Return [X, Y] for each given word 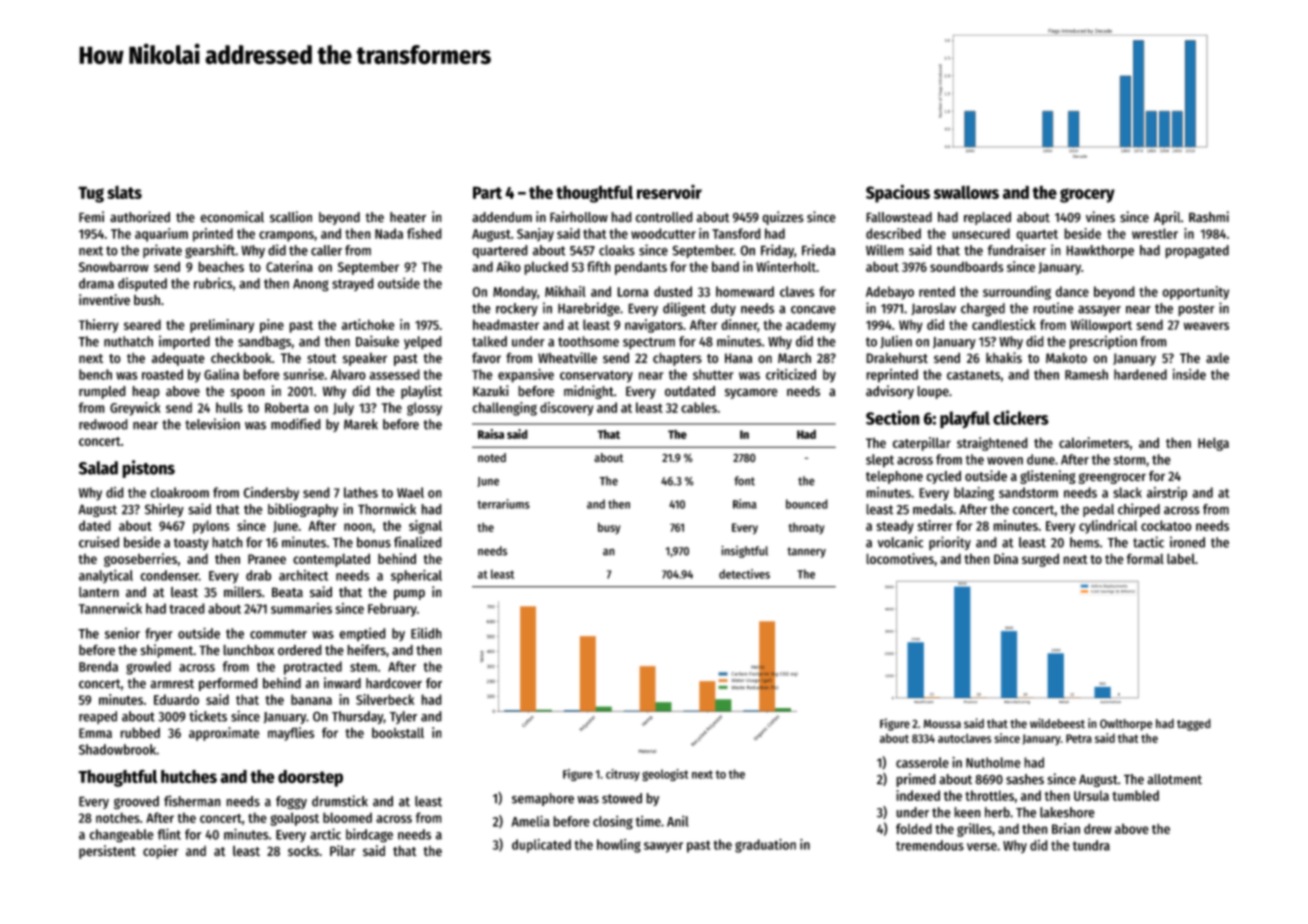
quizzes [783, 218]
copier [160, 852]
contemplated [331, 560]
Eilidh [426, 633]
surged [1040, 560]
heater [408, 217]
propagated [1197, 252]
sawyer [663, 847]
